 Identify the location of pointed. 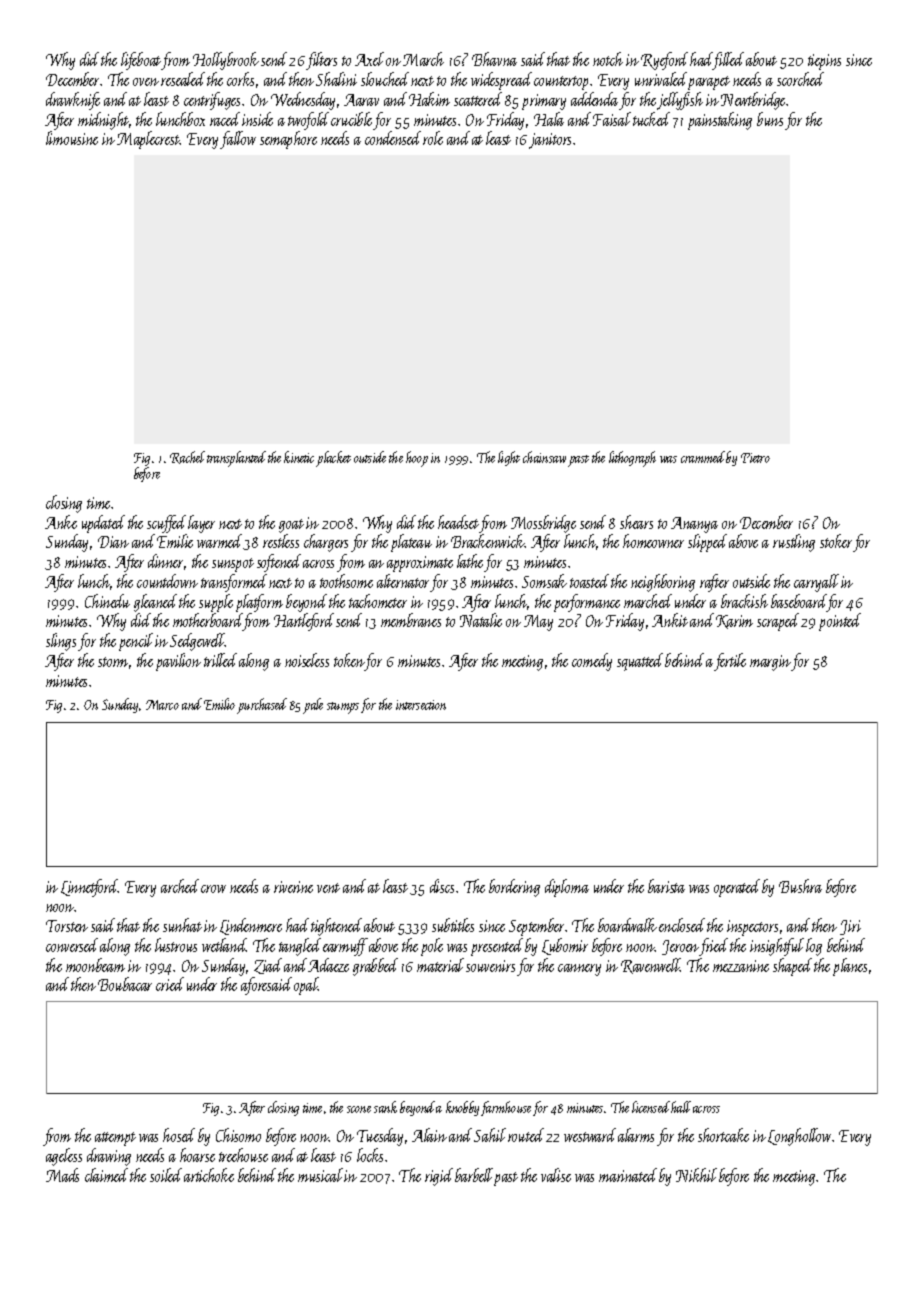
(840, 622).
